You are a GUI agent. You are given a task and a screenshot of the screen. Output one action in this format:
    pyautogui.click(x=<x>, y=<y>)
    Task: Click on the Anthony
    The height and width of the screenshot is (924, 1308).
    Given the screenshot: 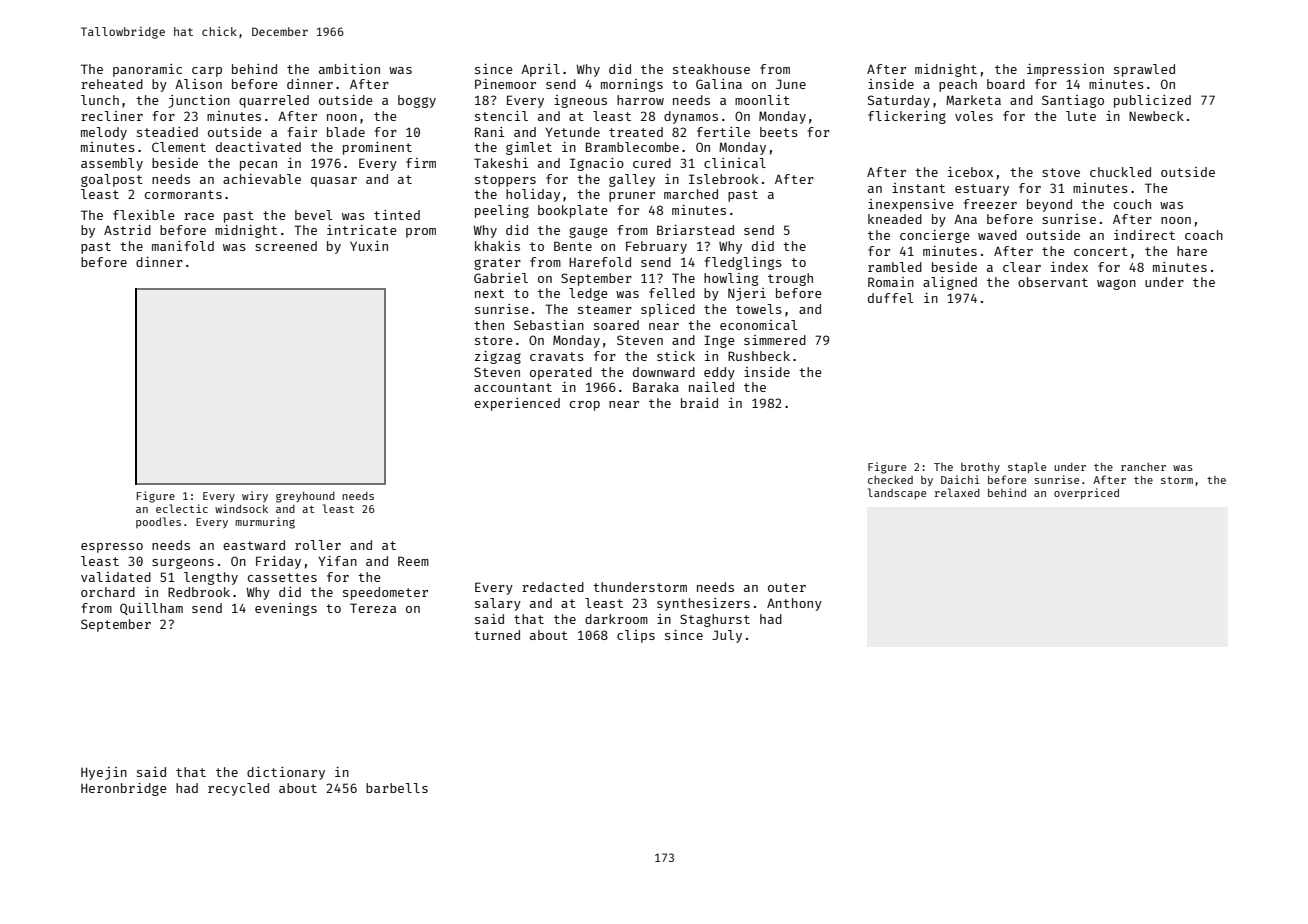 What is the action you would take?
    pyautogui.click(x=794, y=604)
